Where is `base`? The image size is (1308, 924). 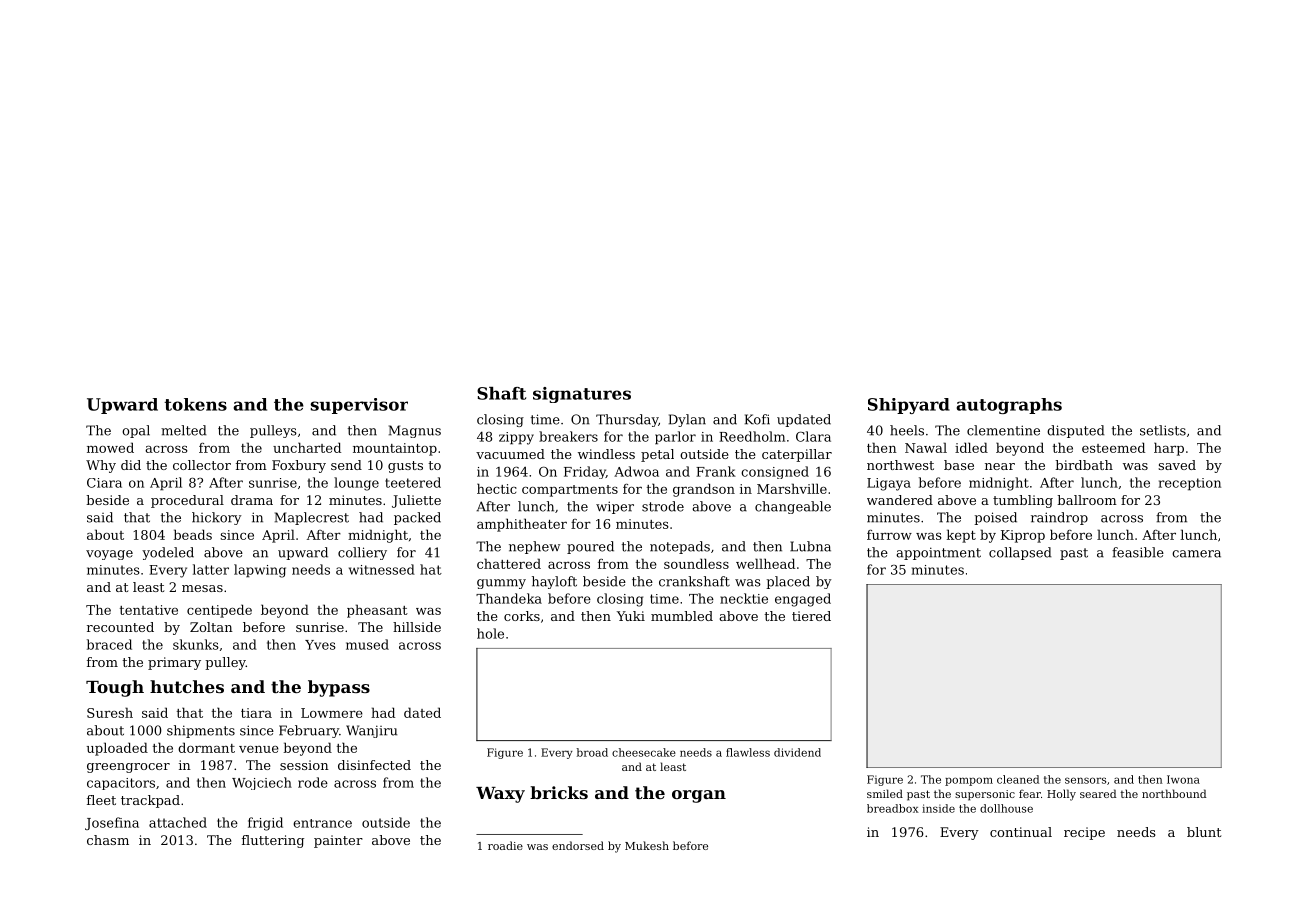
base is located at coordinates (959, 465).
